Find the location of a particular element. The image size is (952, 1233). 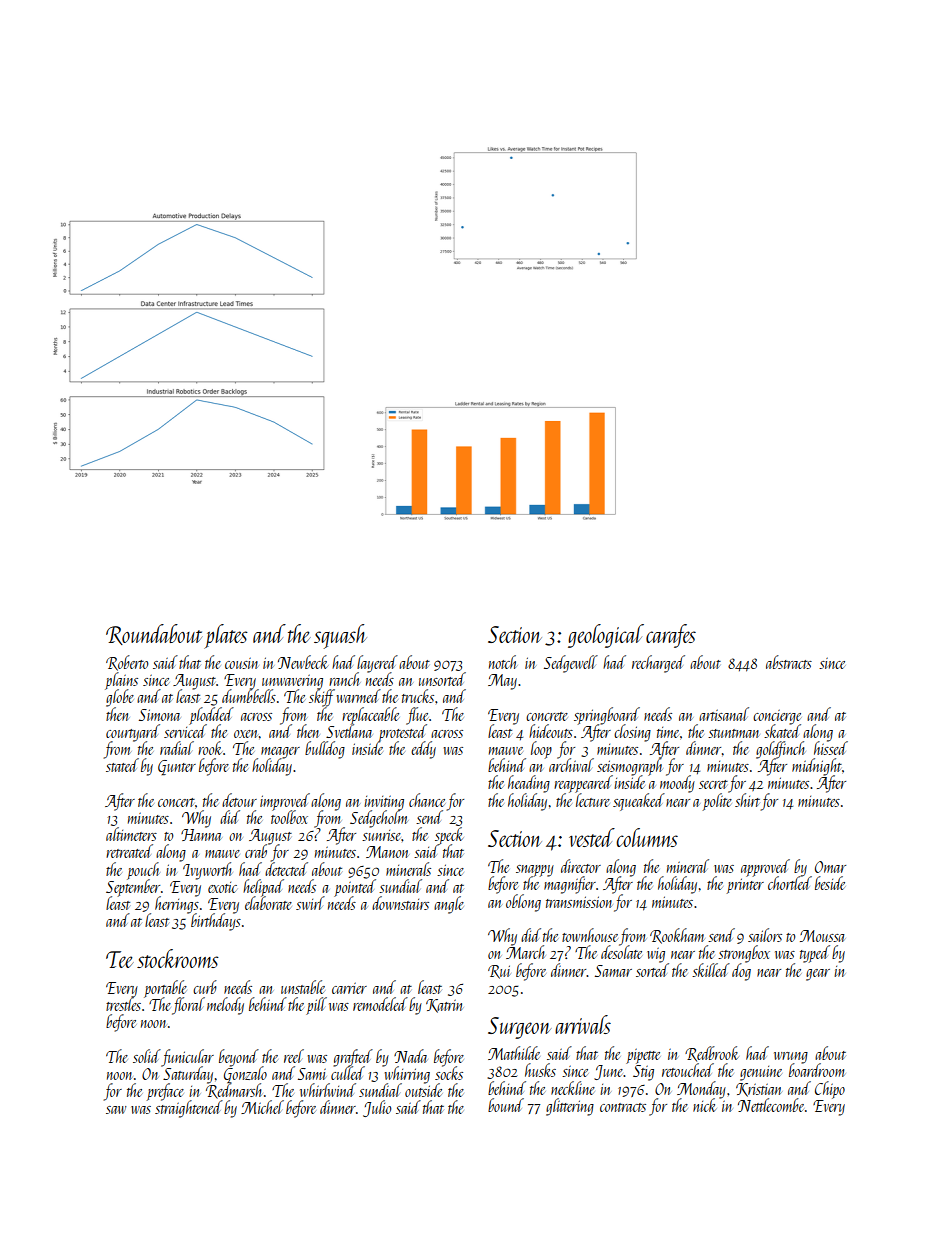

printer is located at coordinates (745, 886).
